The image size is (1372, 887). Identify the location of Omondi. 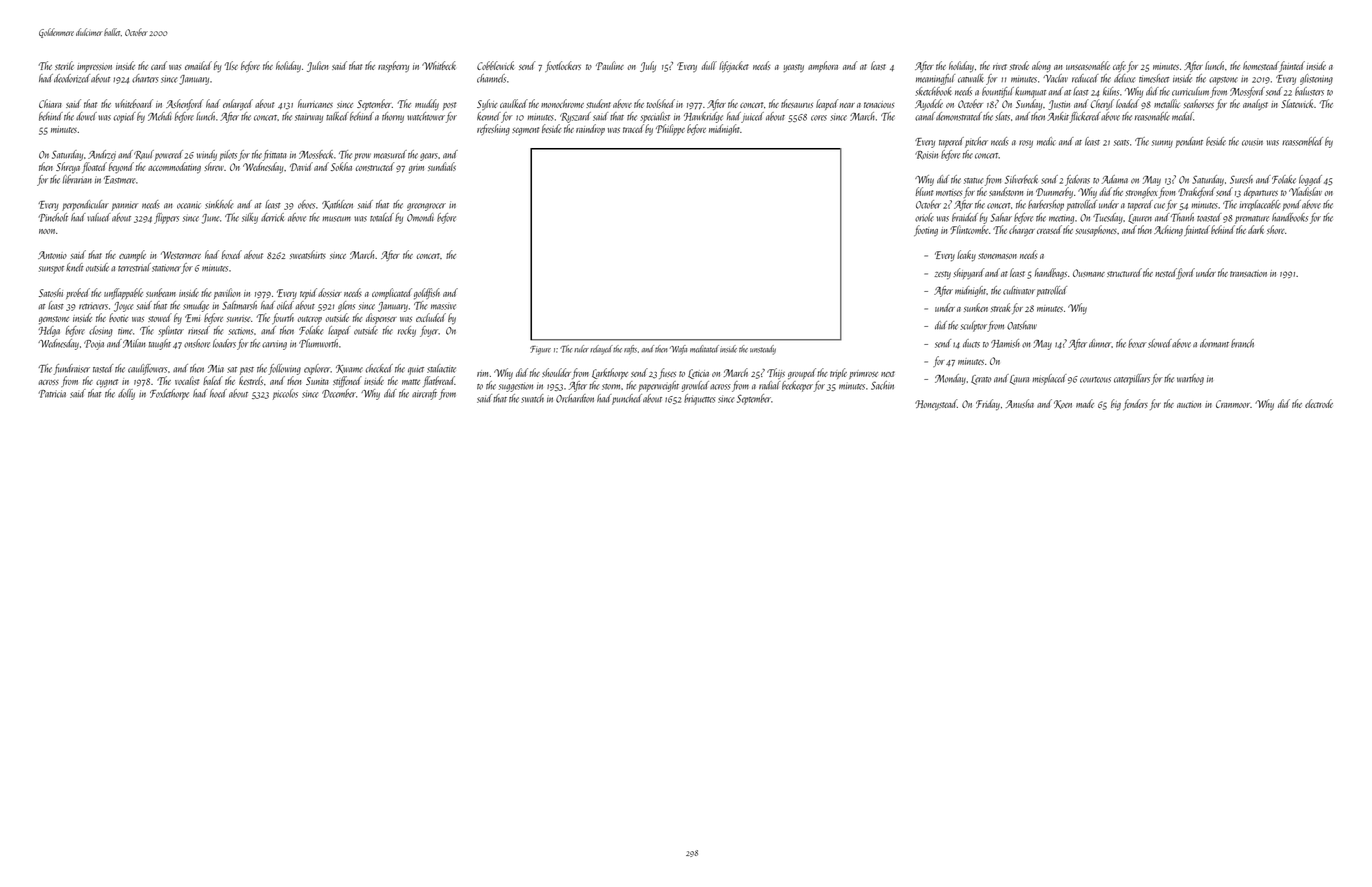
(420, 217).
